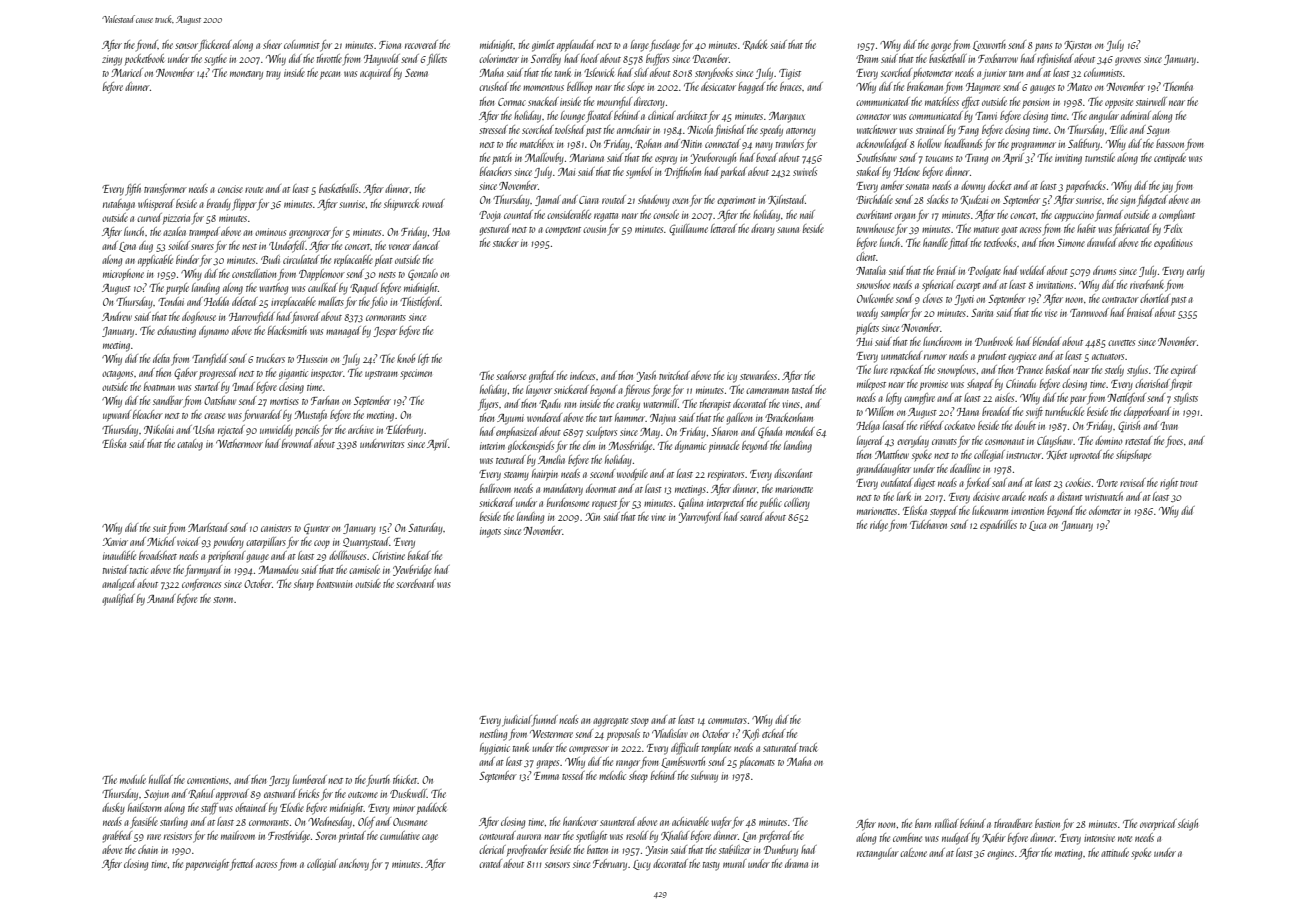 The height and width of the screenshot is (924, 1308). Describe the element at coordinates (1037, 526) in the screenshot. I see `Luca` at that location.
